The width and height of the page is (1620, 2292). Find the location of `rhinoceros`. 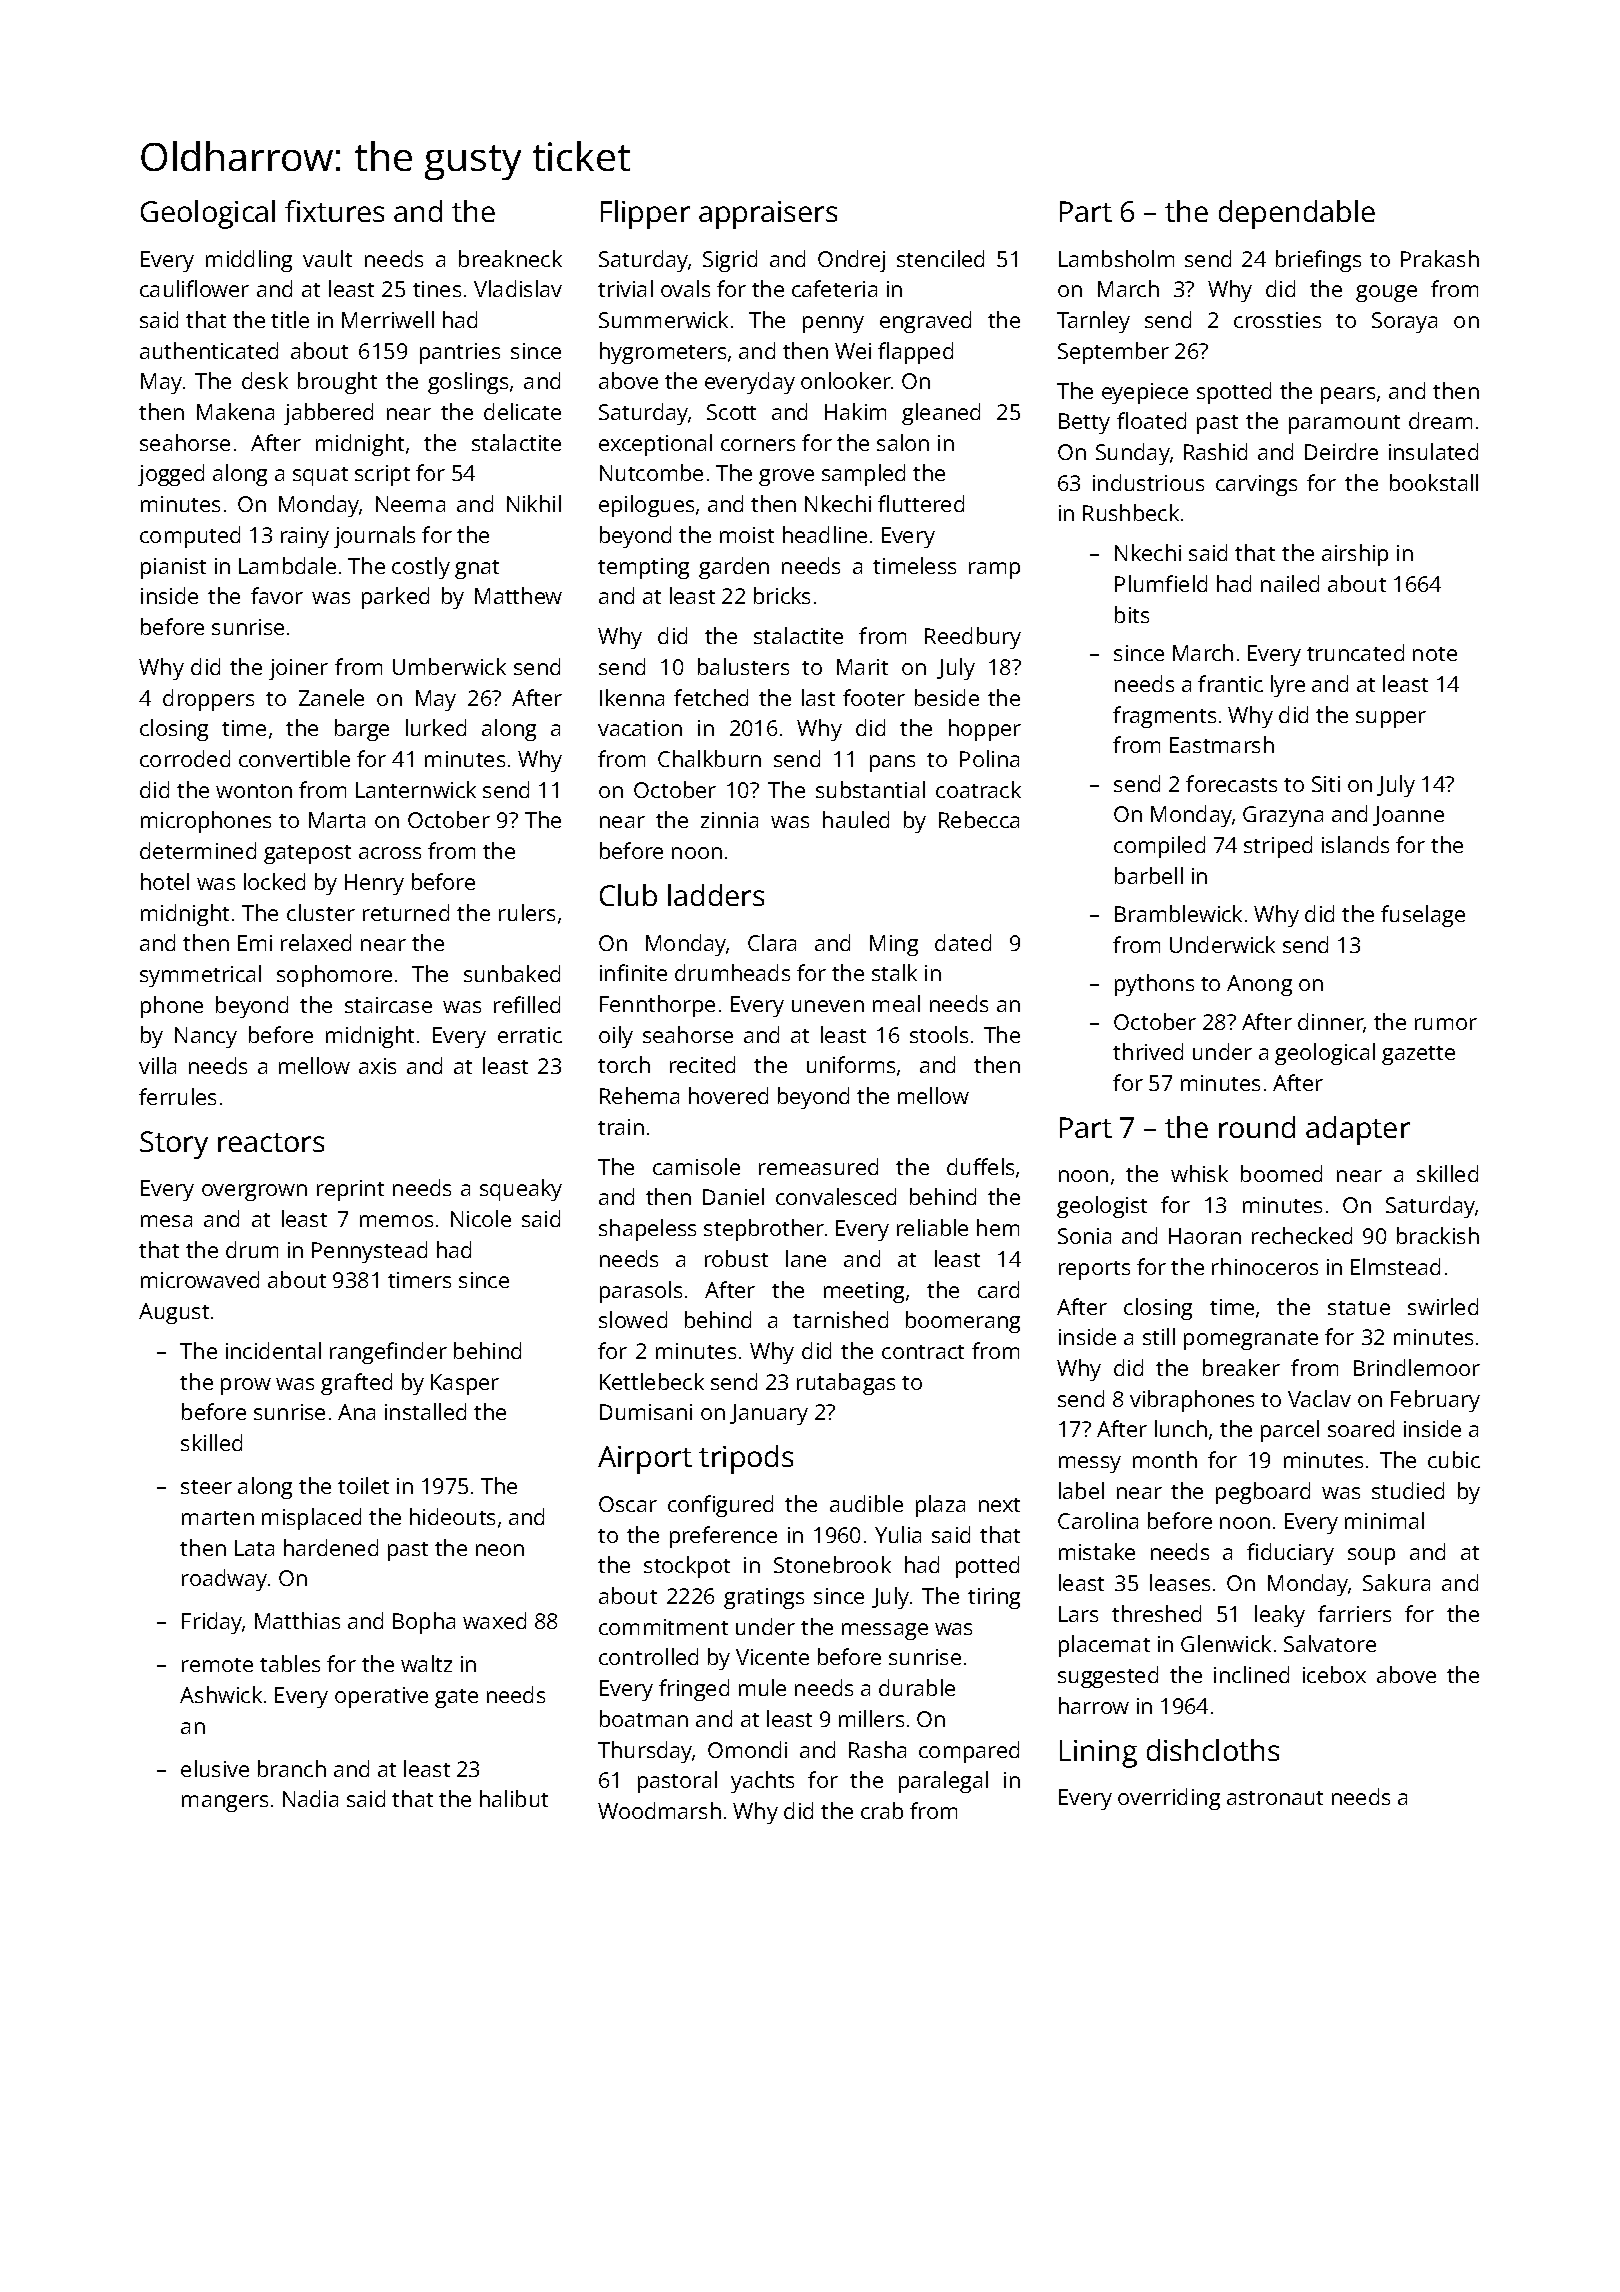

rhinoceros is located at coordinates (1265, 1266).
